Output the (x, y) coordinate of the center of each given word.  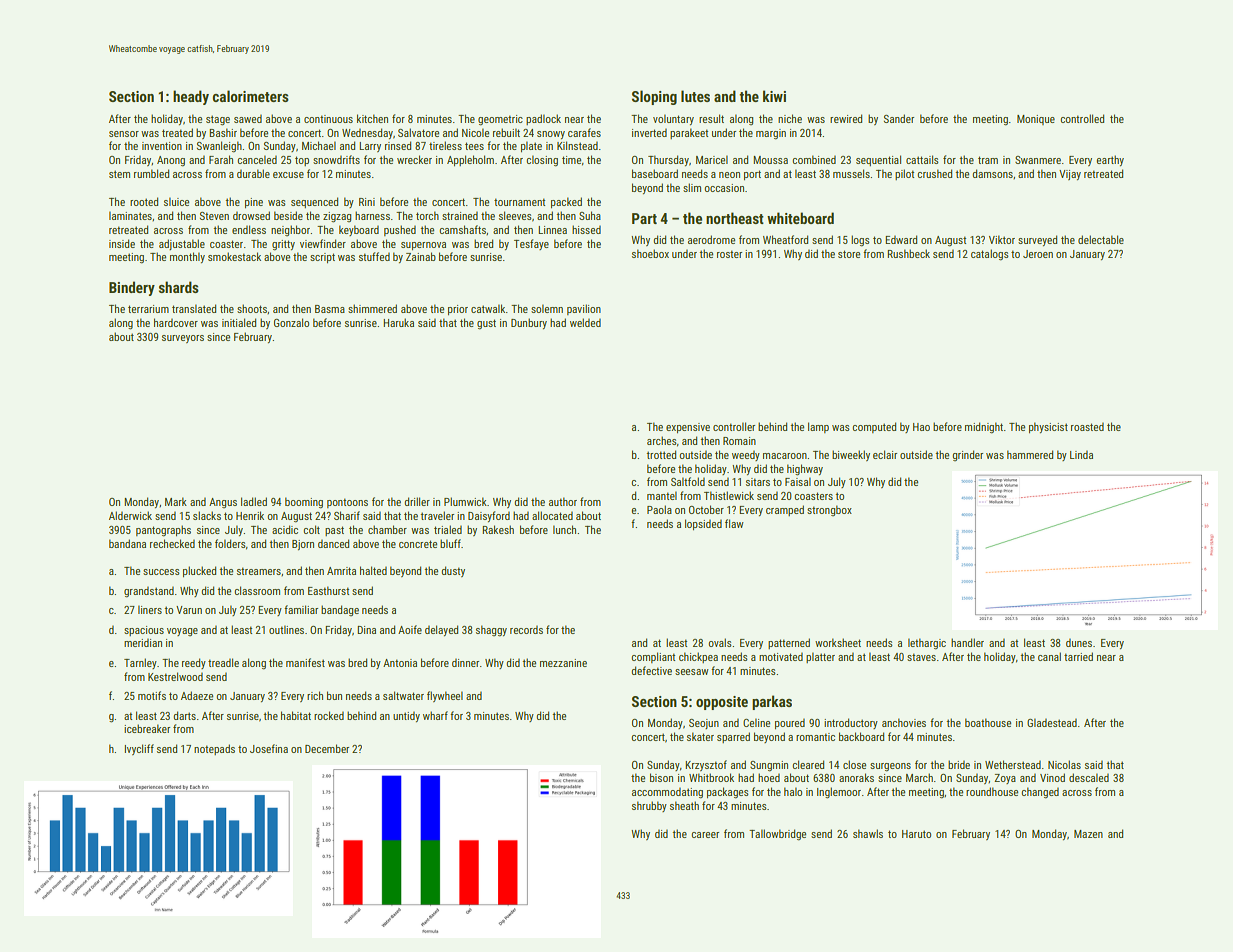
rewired (846, 118)
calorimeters (250, 96)
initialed (239, 322)
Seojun (704, 724)
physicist (1048, 427)
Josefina (269, 748)
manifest (305, 662)
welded (585, 322)
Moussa (770, 160)
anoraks (856, 777)
